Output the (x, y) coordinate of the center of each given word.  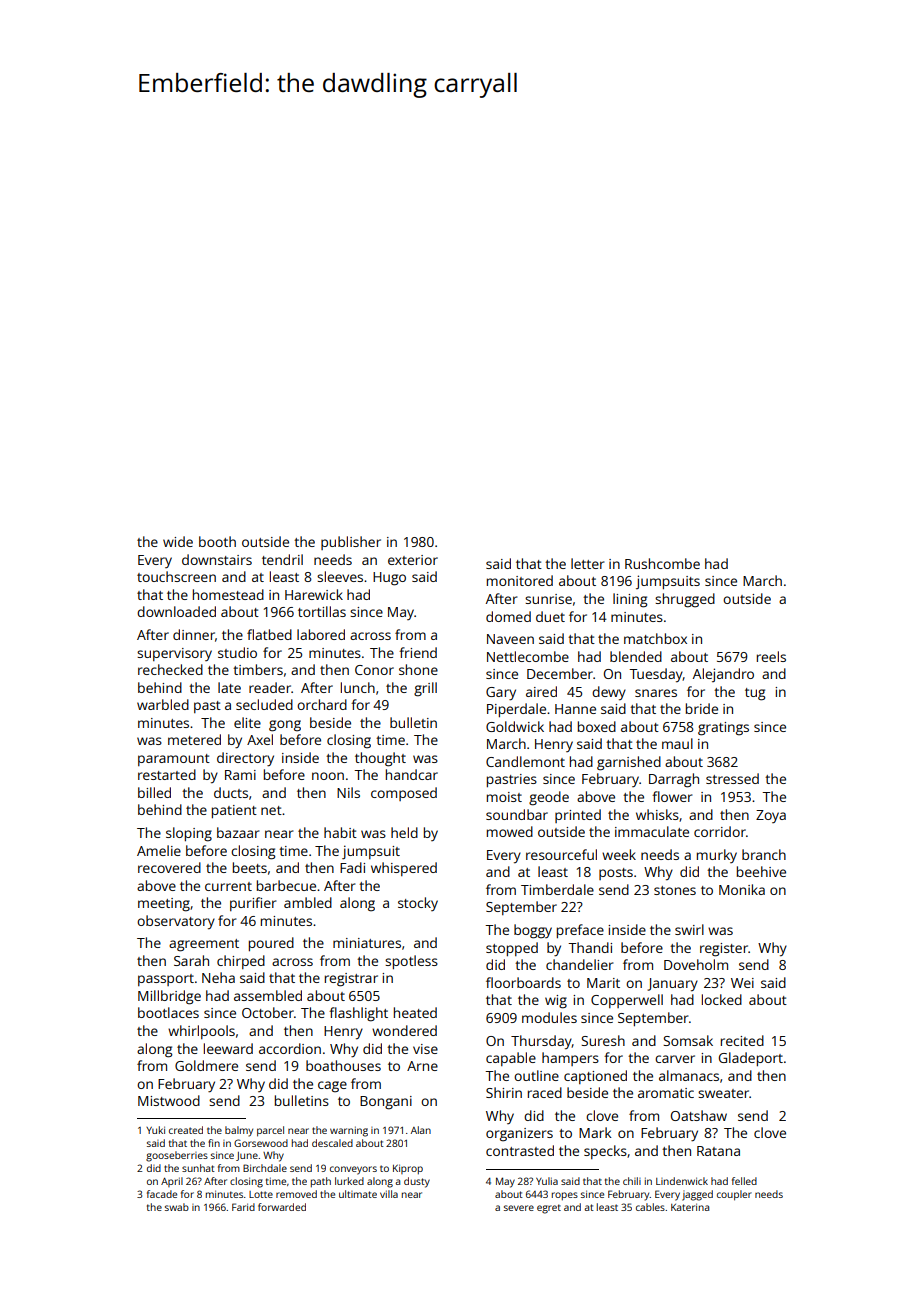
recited (742, 1040)
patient (234, 811)
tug (755, 694)
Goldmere (206, 1065)
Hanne (575, 709)
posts (616, 874)
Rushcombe (662, 563)
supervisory (174, 654)
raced (545, 1092)
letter (587, 563)
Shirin (504, 1092)
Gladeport (751, 1059)
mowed (510, 831)
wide (178, 541)
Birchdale (265, 1168)
